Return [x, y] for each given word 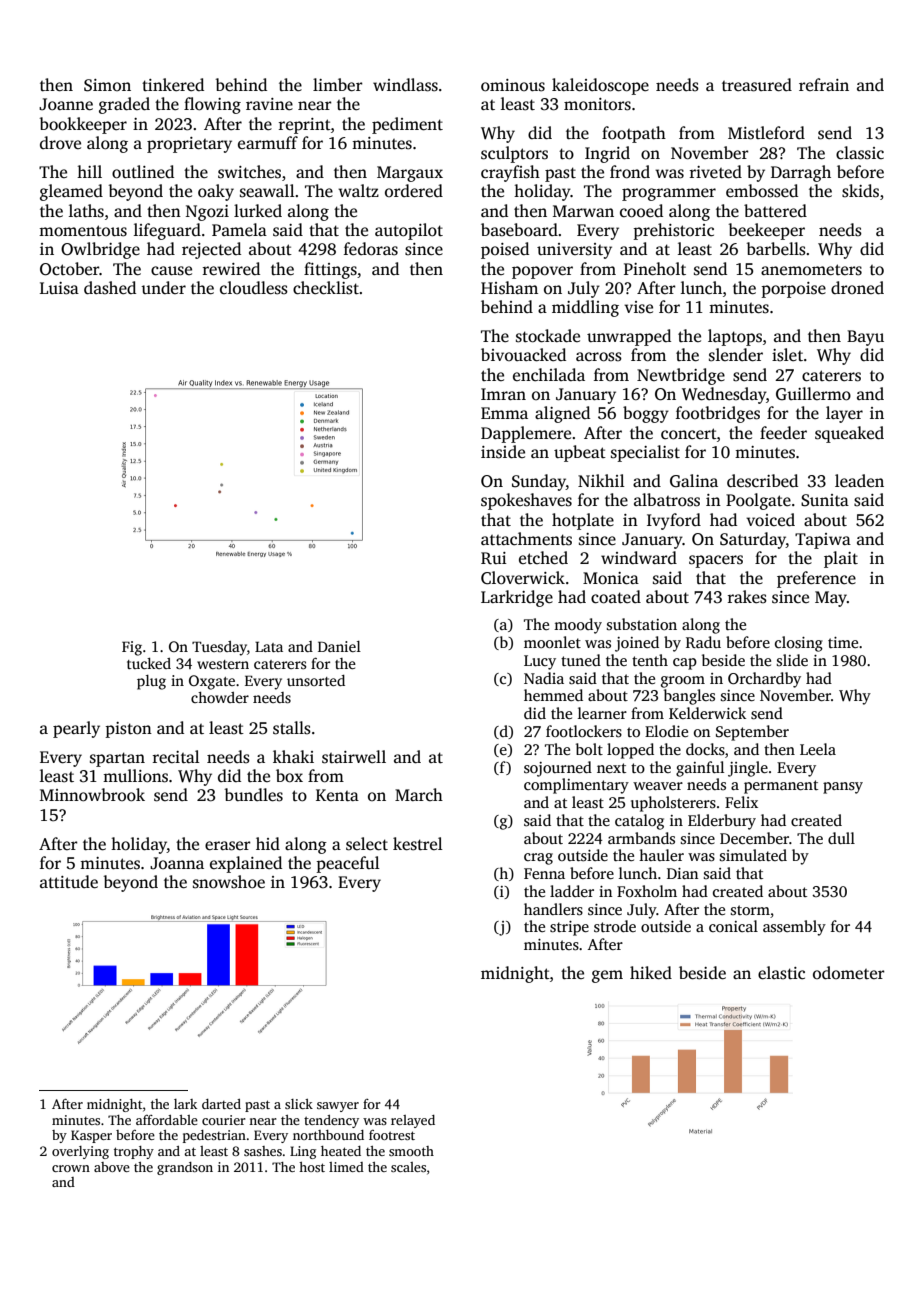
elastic [781, 973]
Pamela [239, 230]
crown [71, 1168]
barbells [776, 249]
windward [639, 557]
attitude [69, 882]
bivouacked [523, 355]
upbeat [580, 453]
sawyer [338, 1107]
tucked [149, 663]
